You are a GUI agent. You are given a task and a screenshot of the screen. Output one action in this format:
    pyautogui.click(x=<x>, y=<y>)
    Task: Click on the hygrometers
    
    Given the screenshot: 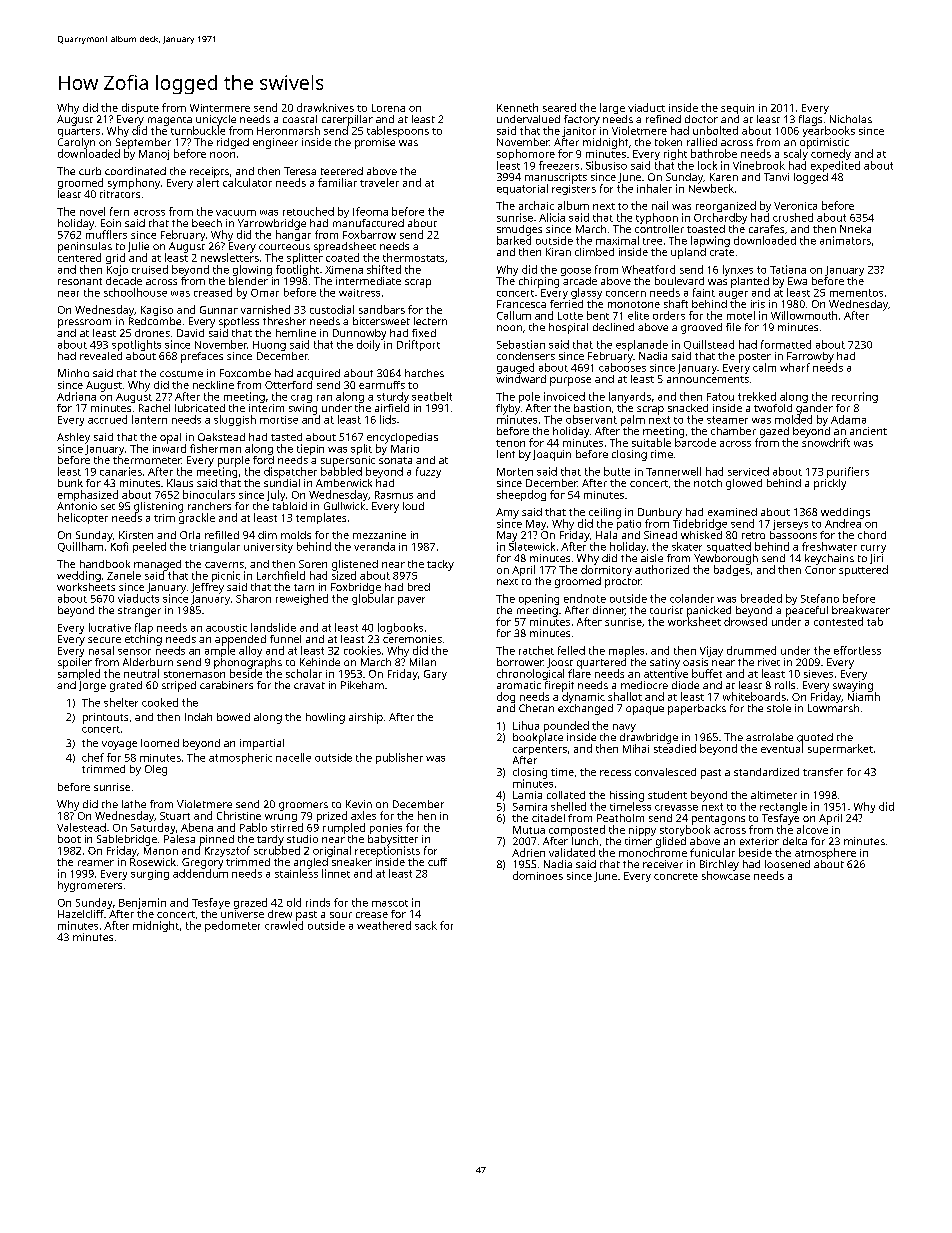 What is the action you would take?
    pyautogui.click(x=90, y=886)
